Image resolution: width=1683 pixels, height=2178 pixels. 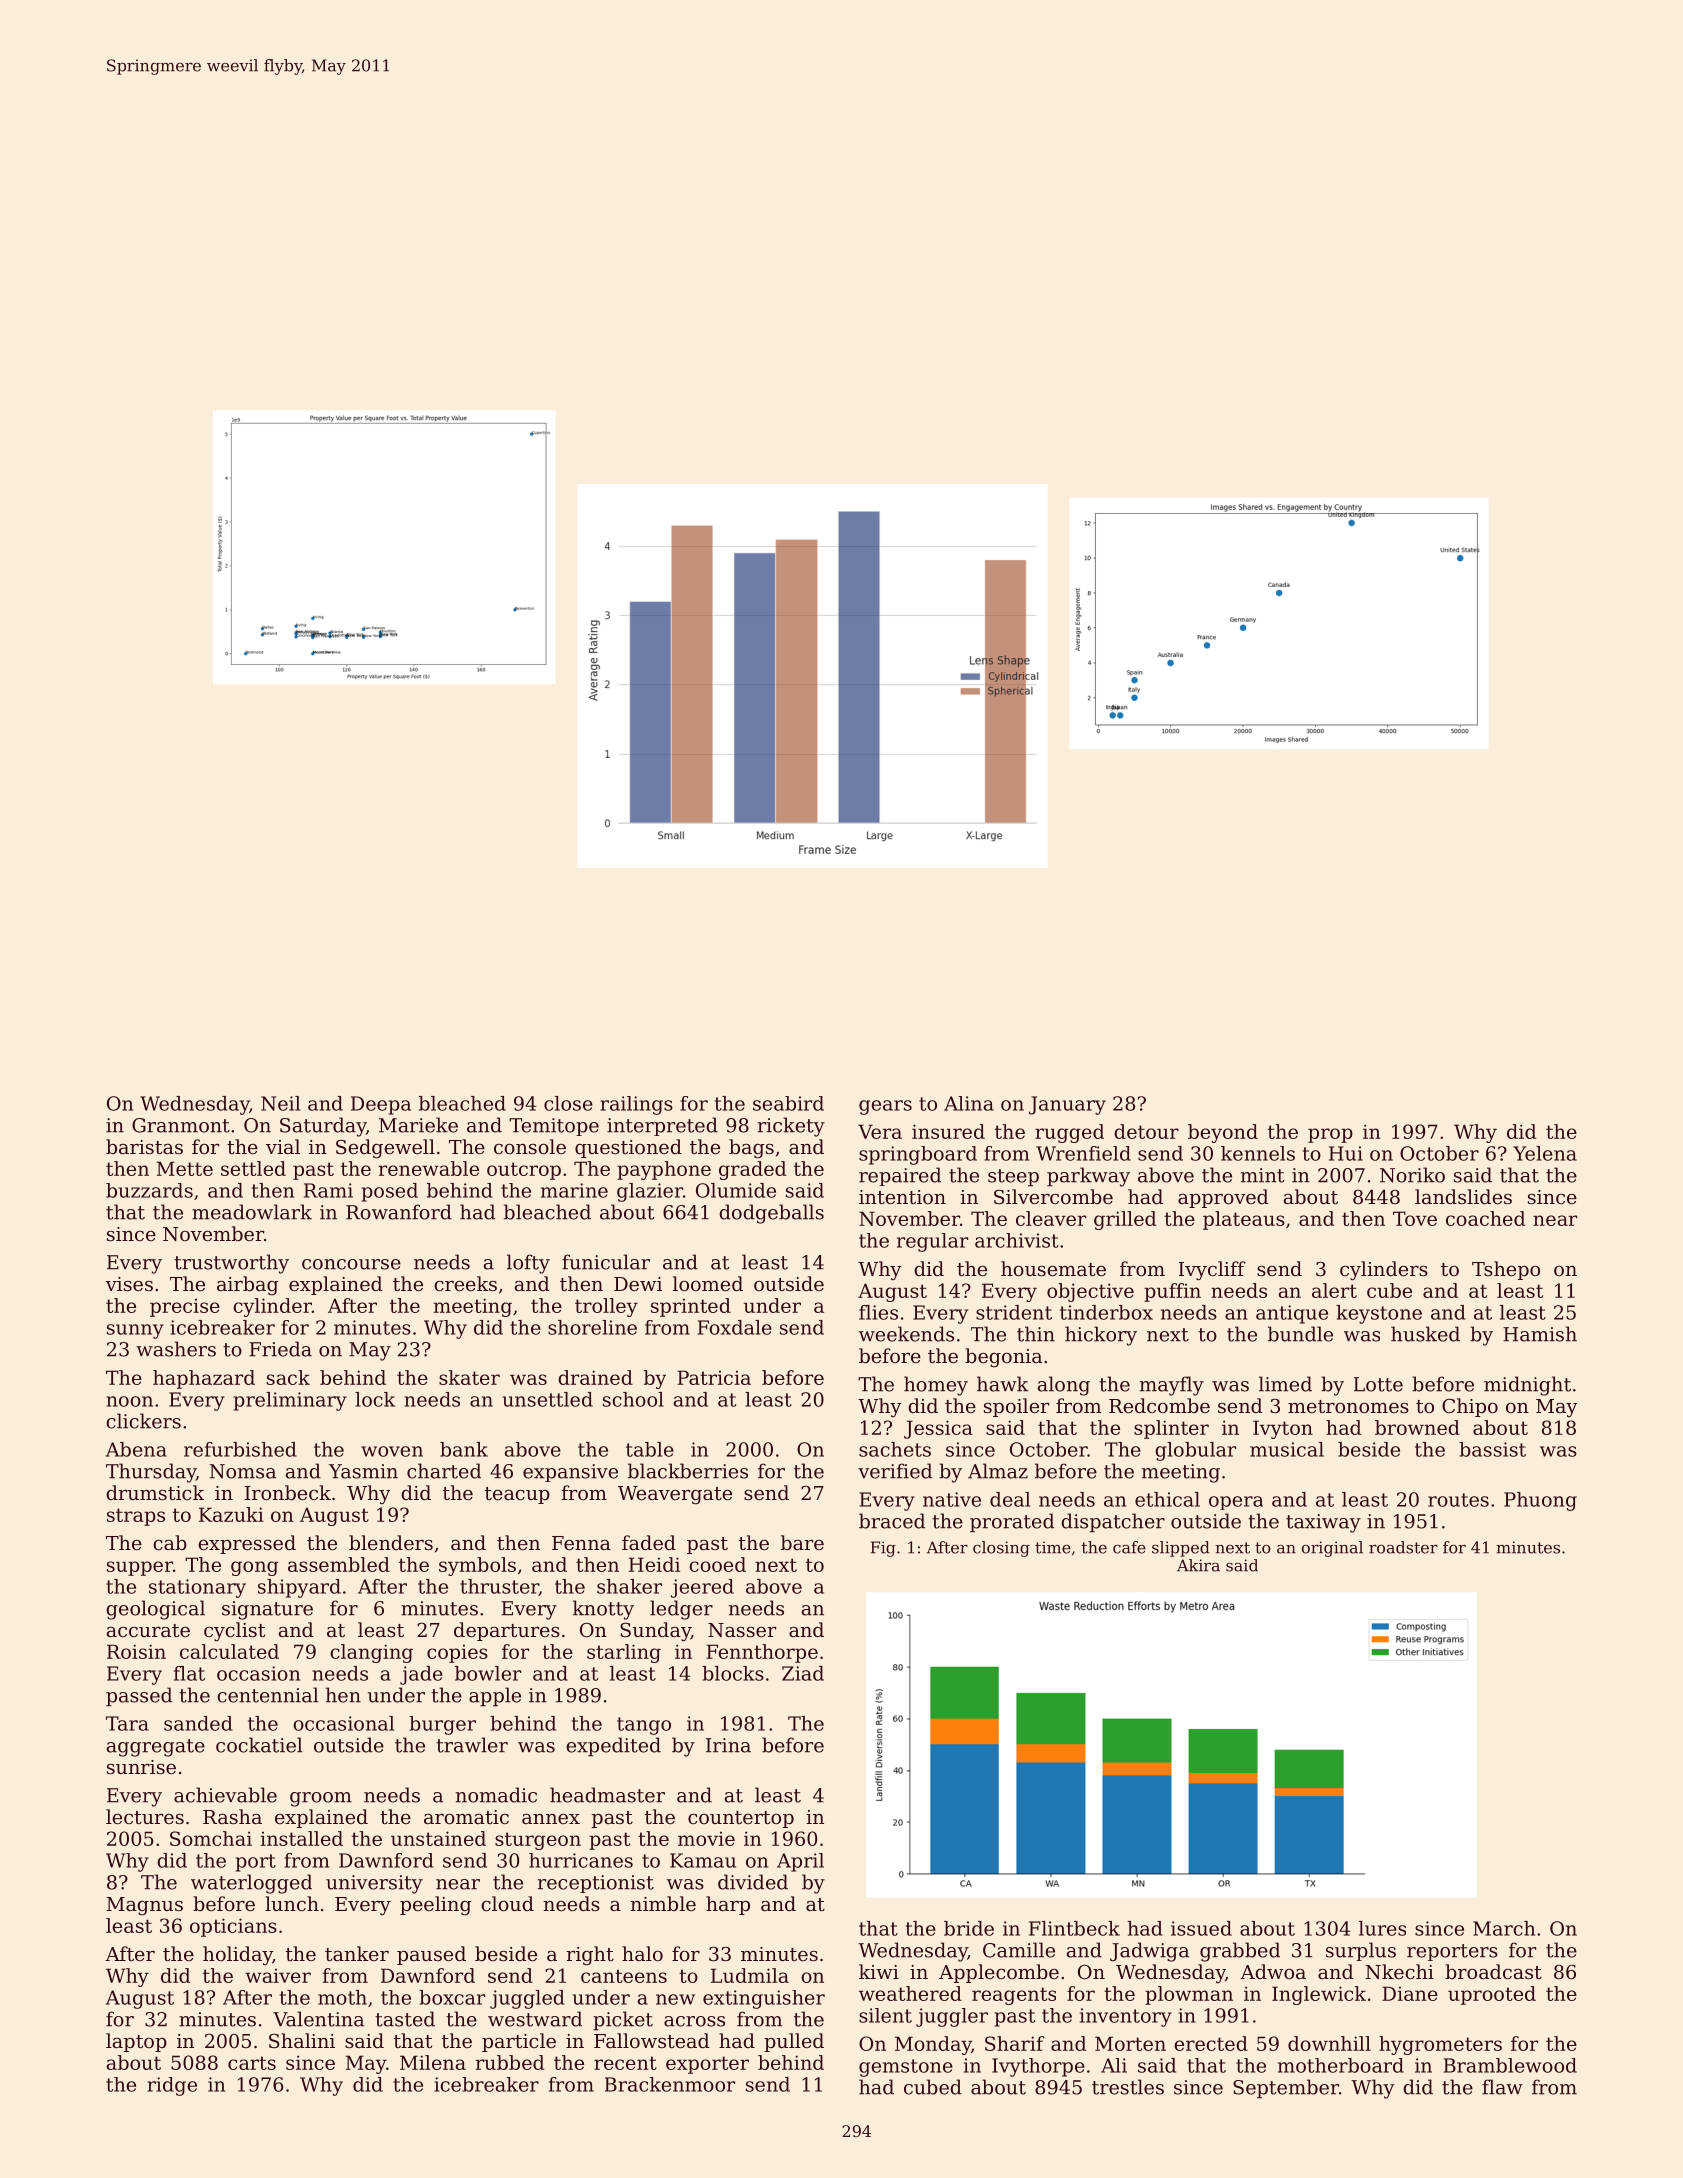 What do you see at coordinates (1346, 1153) in the screenshot?
I see `Hui` at bounding box center [1346, 1153].
